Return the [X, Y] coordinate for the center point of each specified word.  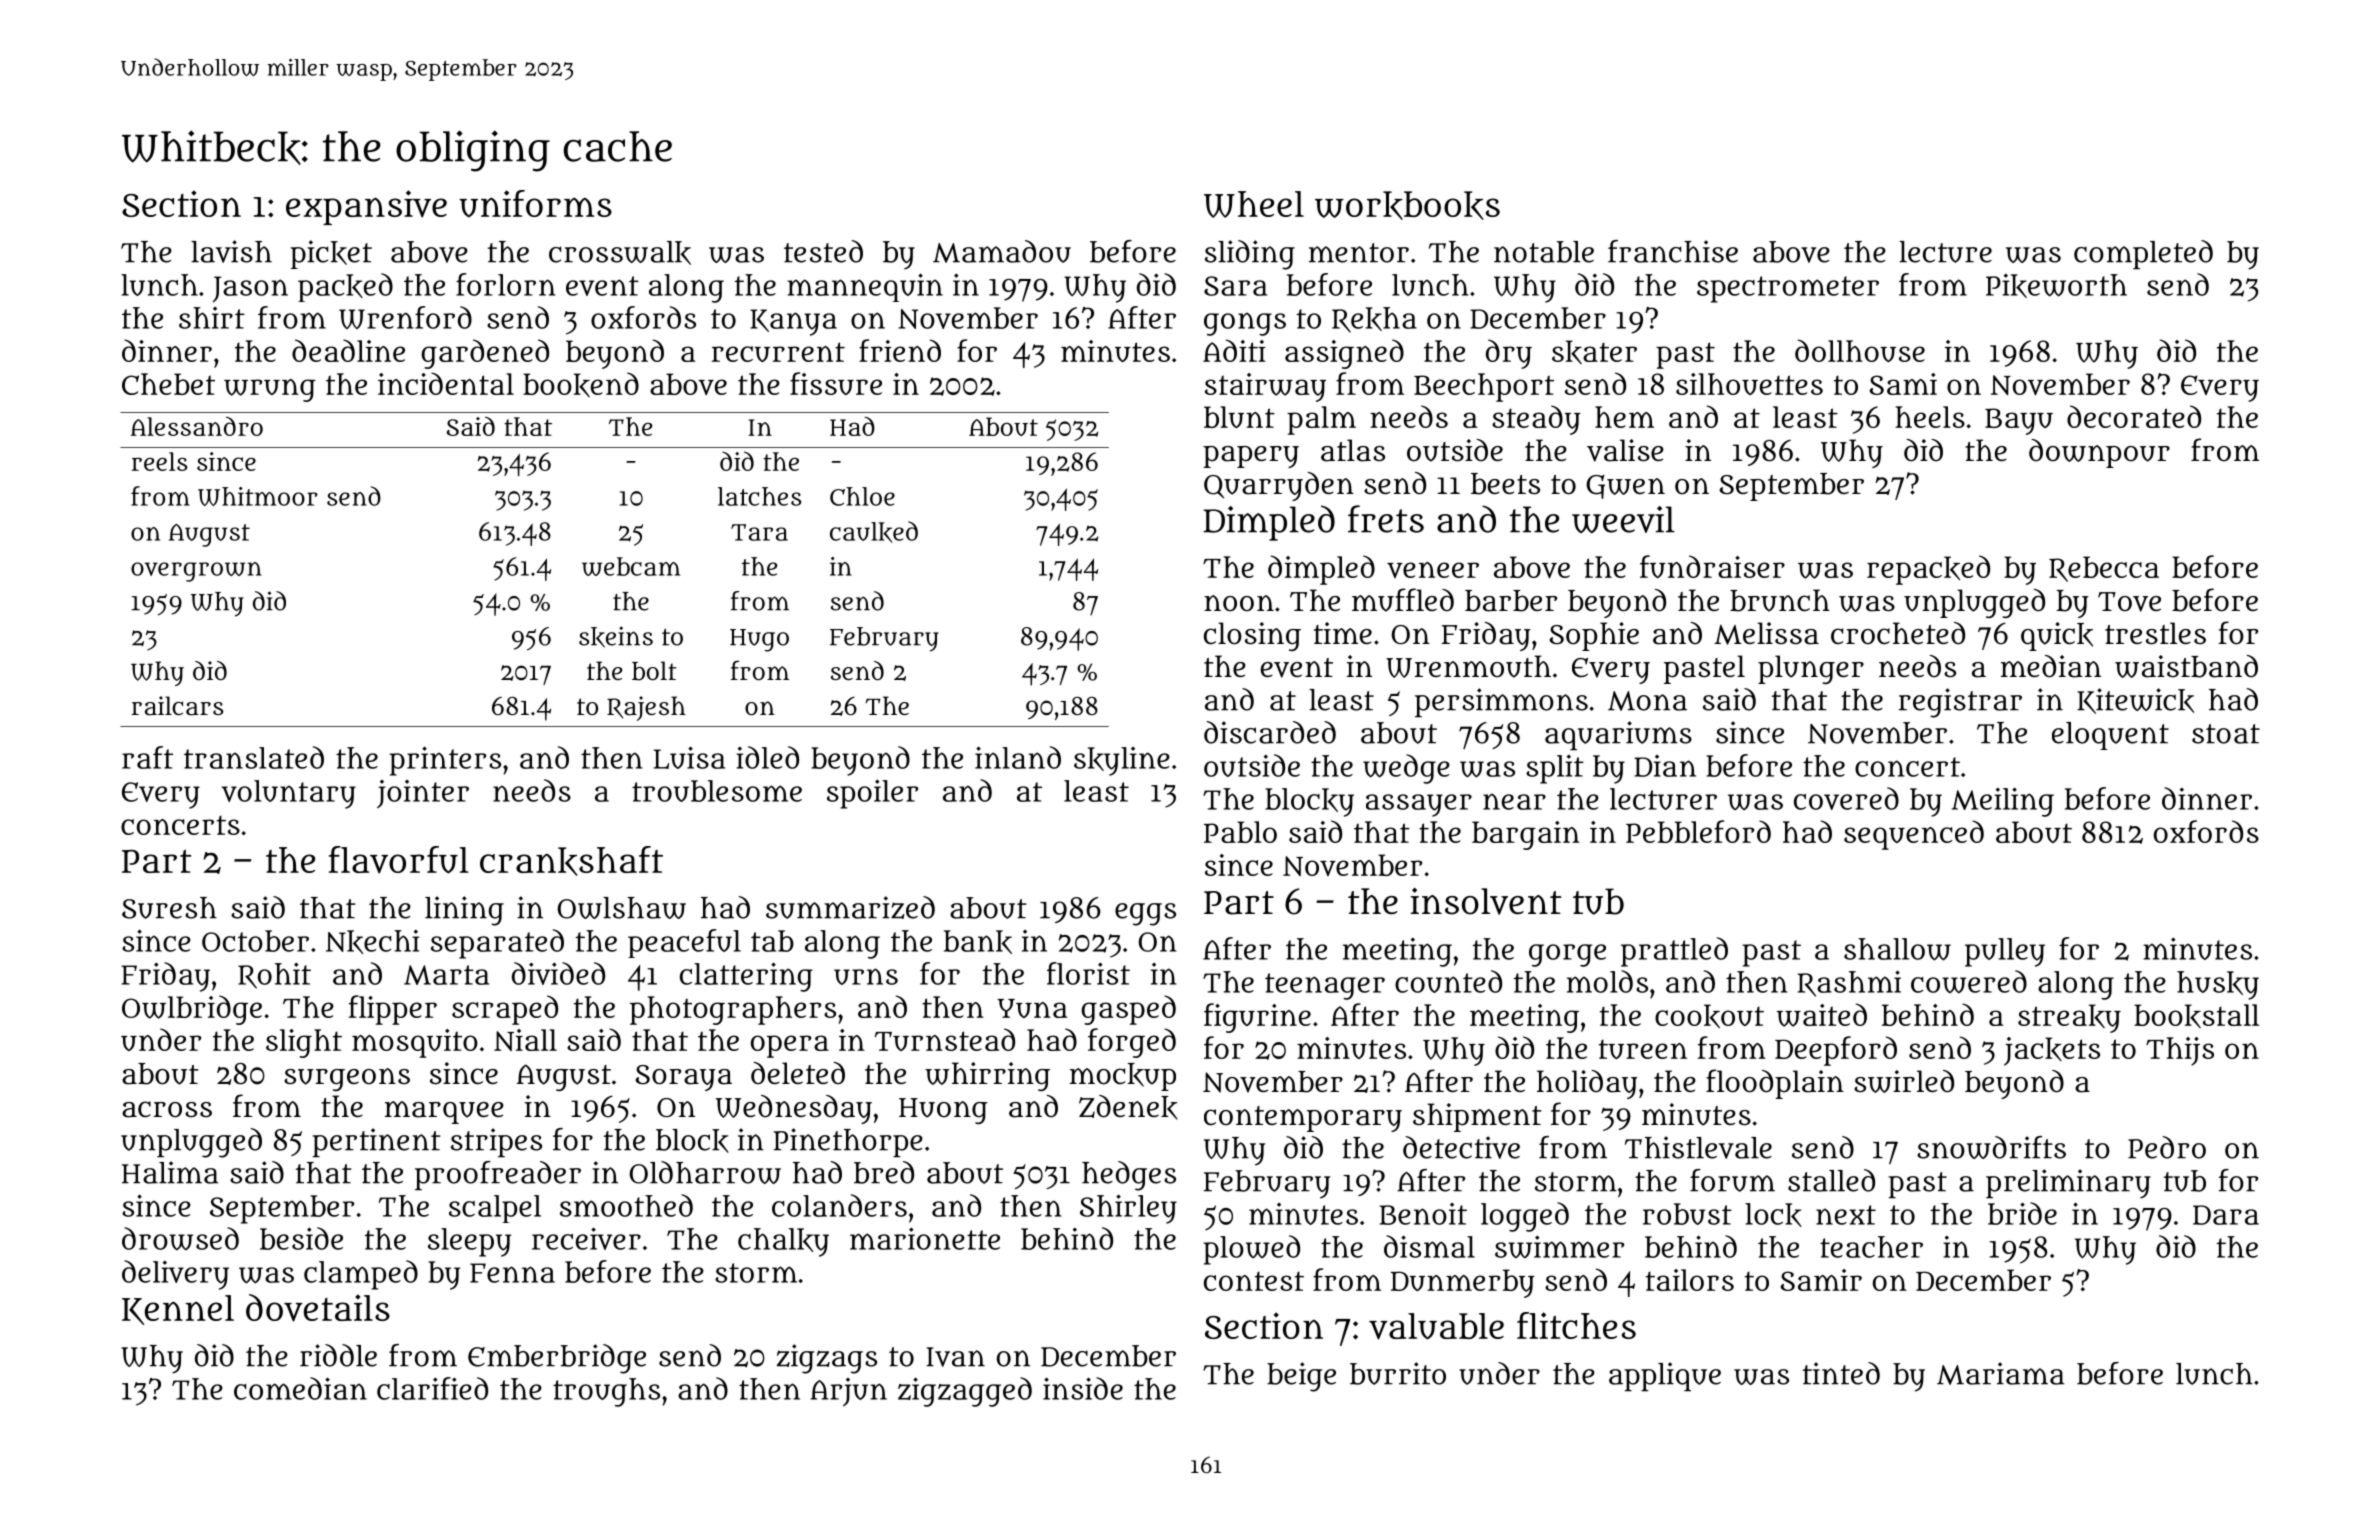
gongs [1245, 324]
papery [1251, 457]
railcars [177, 706]
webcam [631, 566]
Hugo [759, 640]
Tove [2129, 602]
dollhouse [1860, 350]
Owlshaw [622, 908]
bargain [1526, 835]
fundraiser [1712, 566]
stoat [2226, 734]
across [167, 1109]
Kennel [178, 1310]
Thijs [2180, 1051]
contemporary [1303, 1119]
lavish [231, 251]
